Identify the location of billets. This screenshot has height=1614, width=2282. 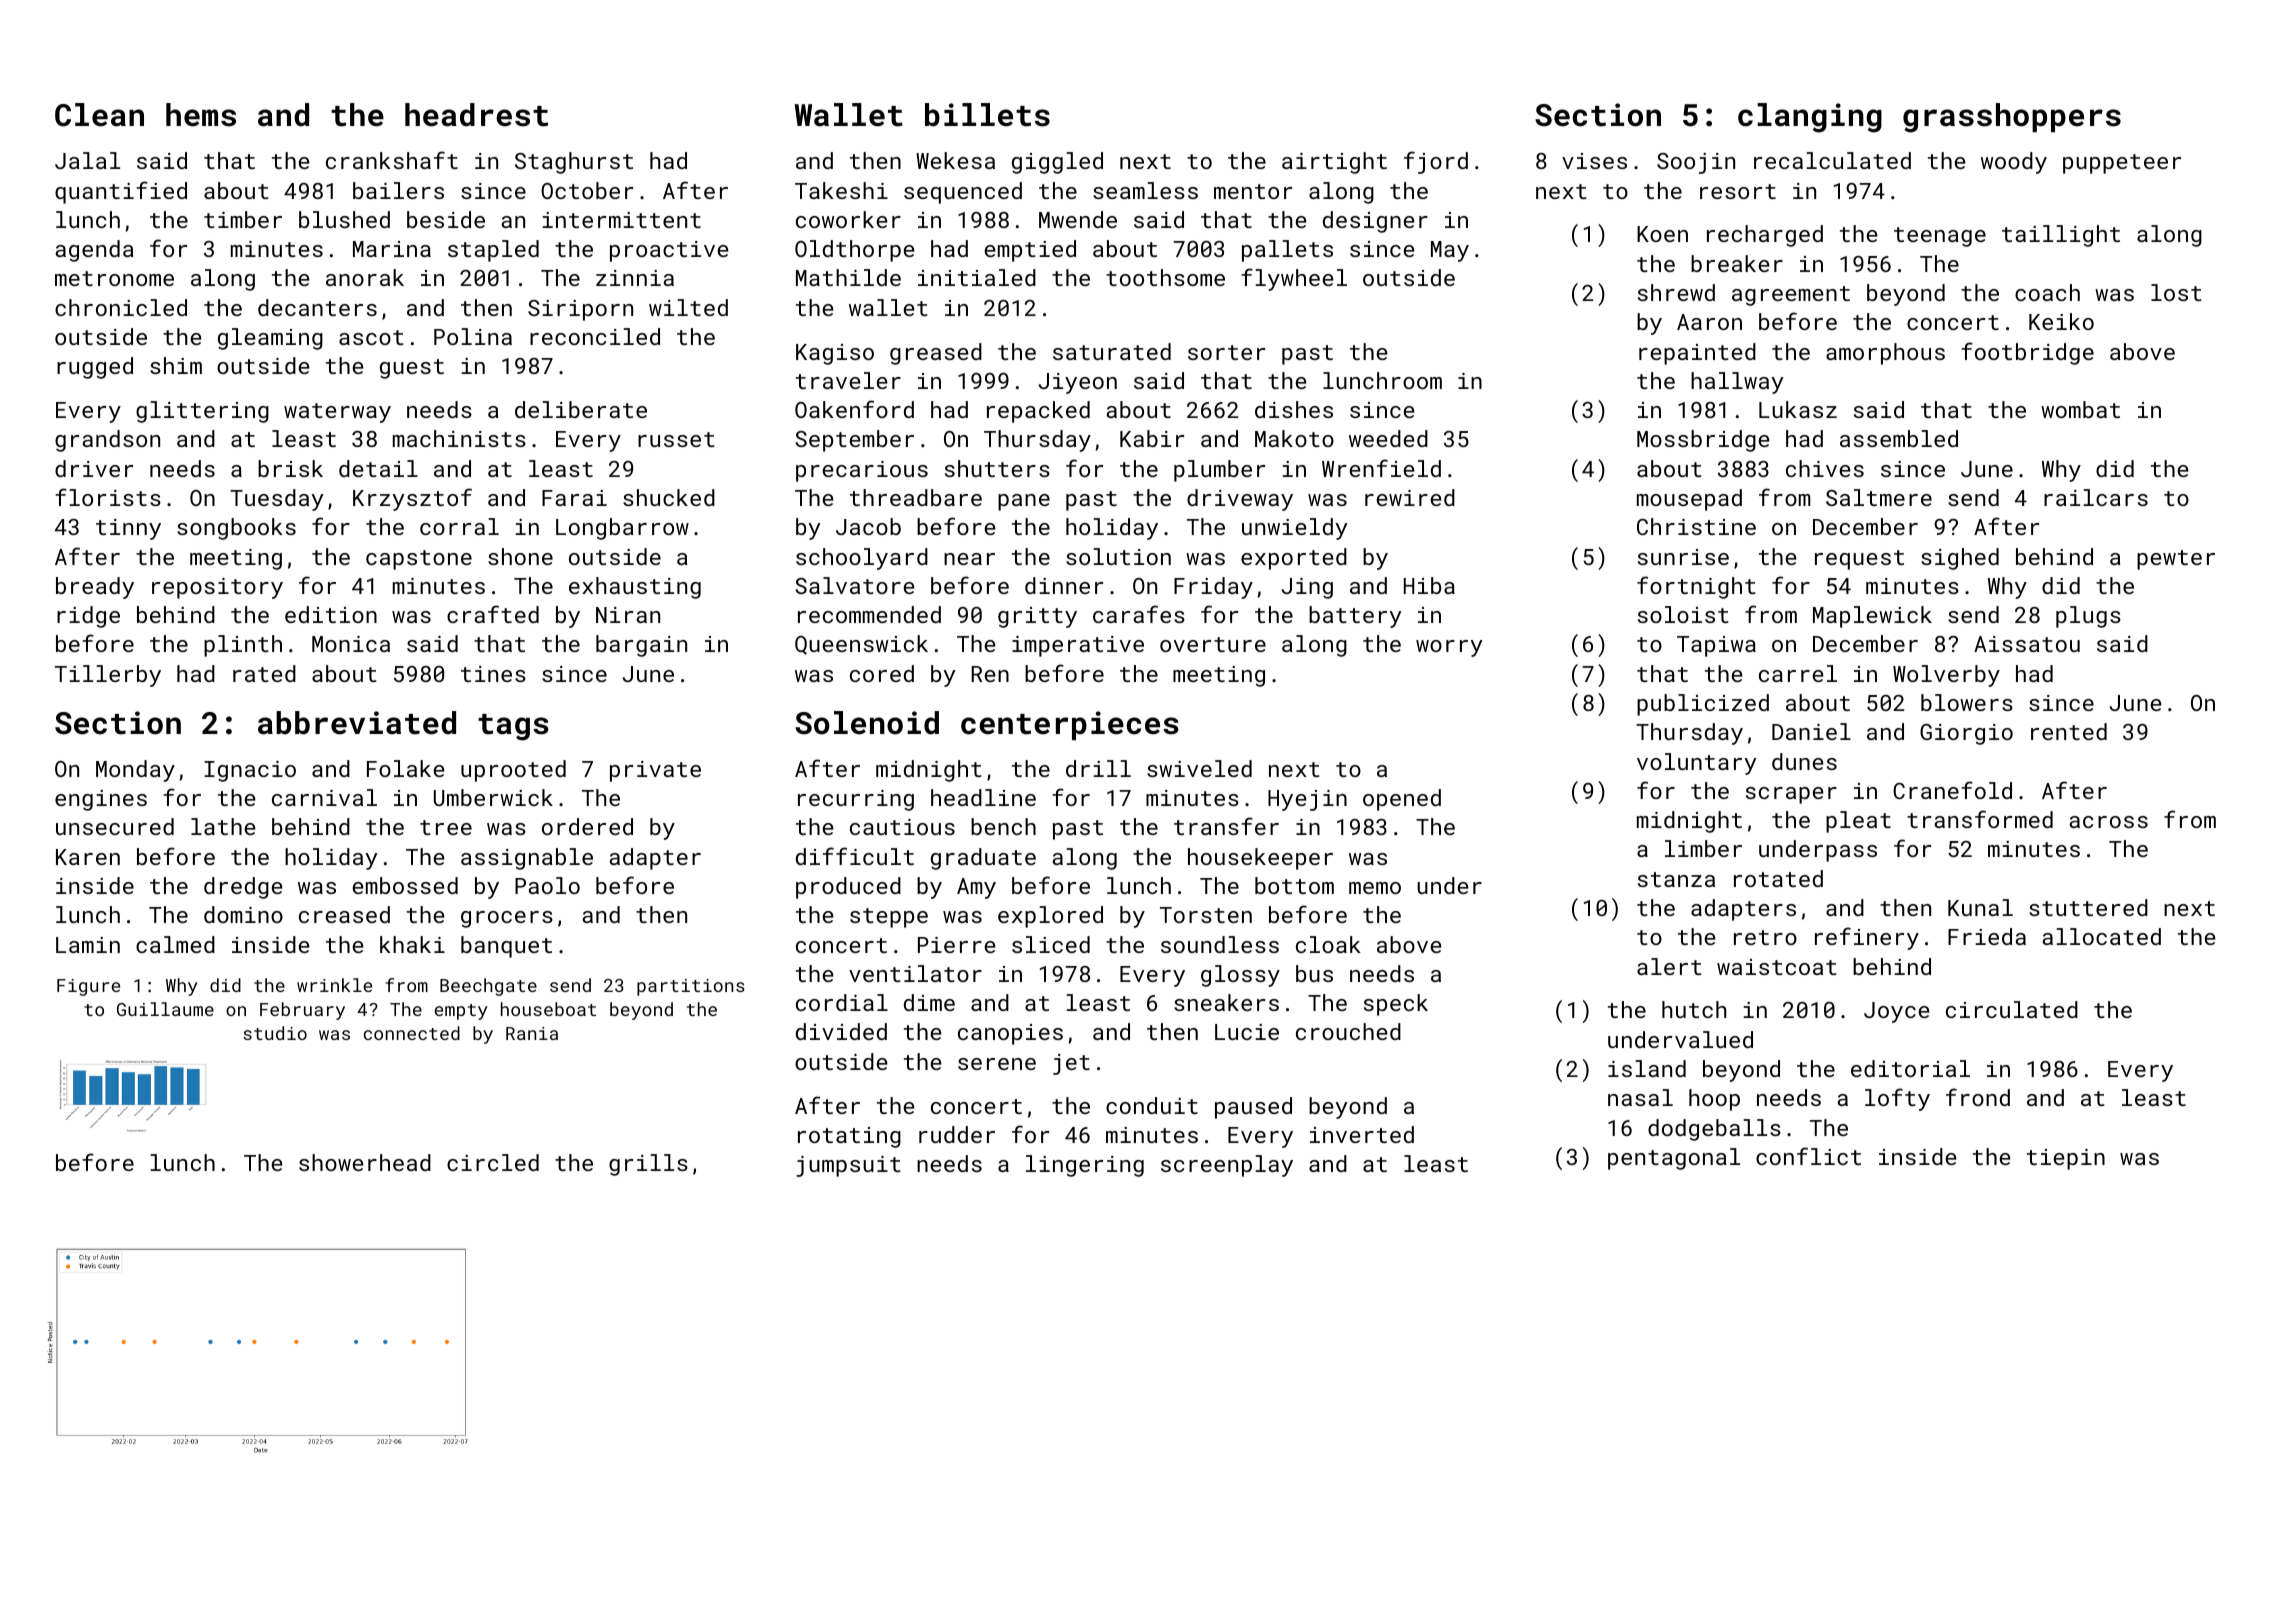
(987, 115).
